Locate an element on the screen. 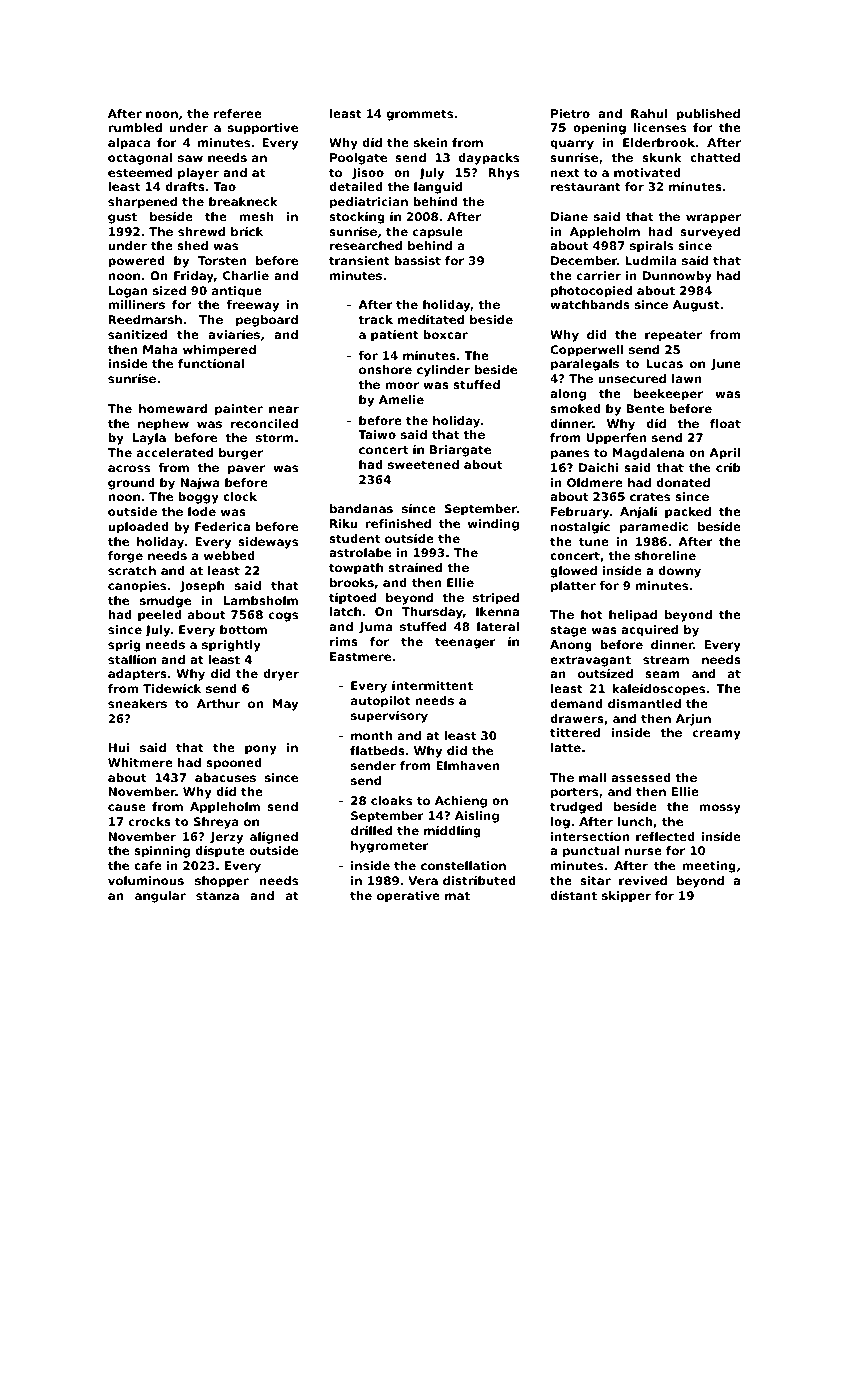  rumbled is located at coordinates (135, 127).
